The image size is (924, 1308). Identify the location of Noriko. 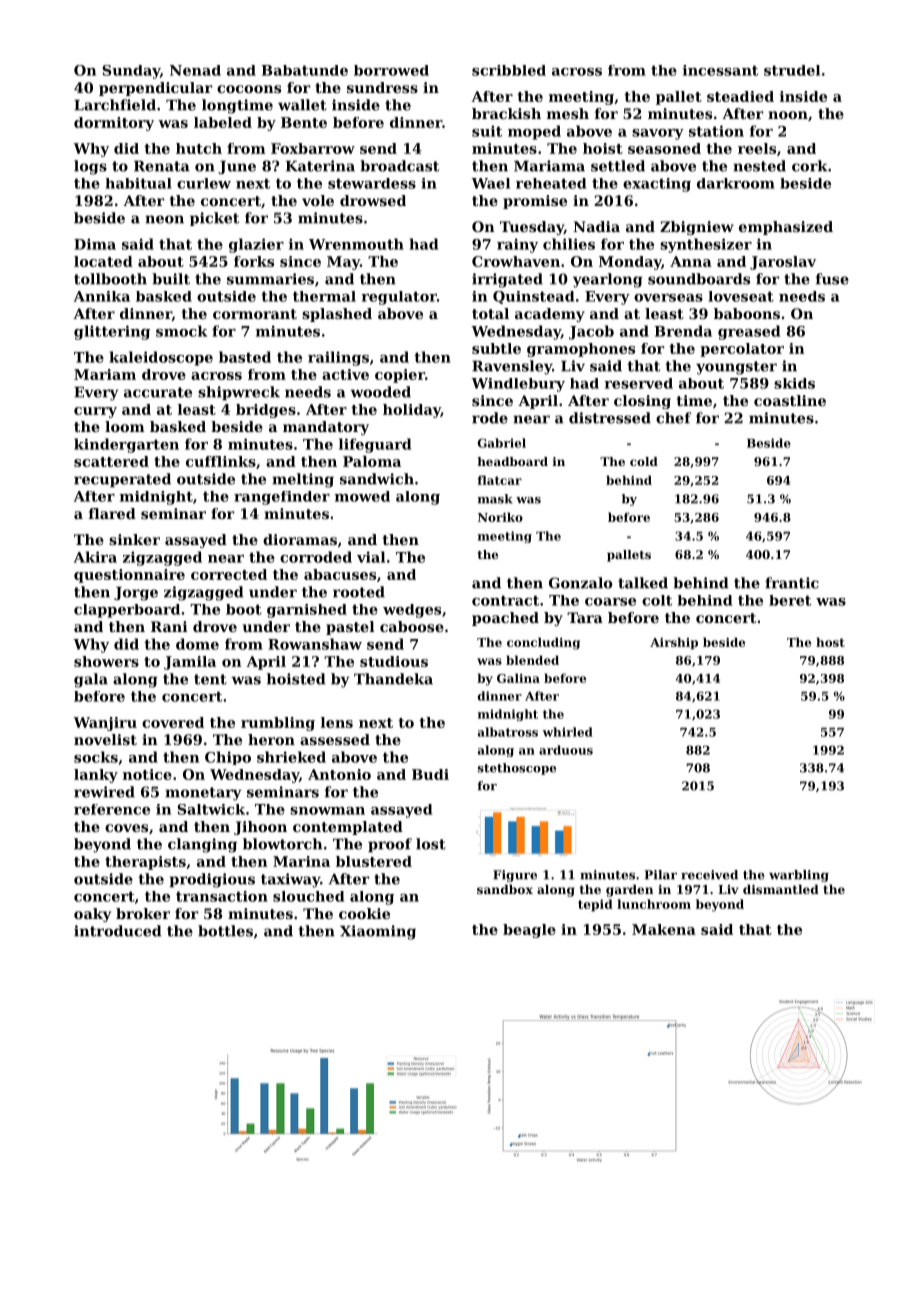
(500, 517).
